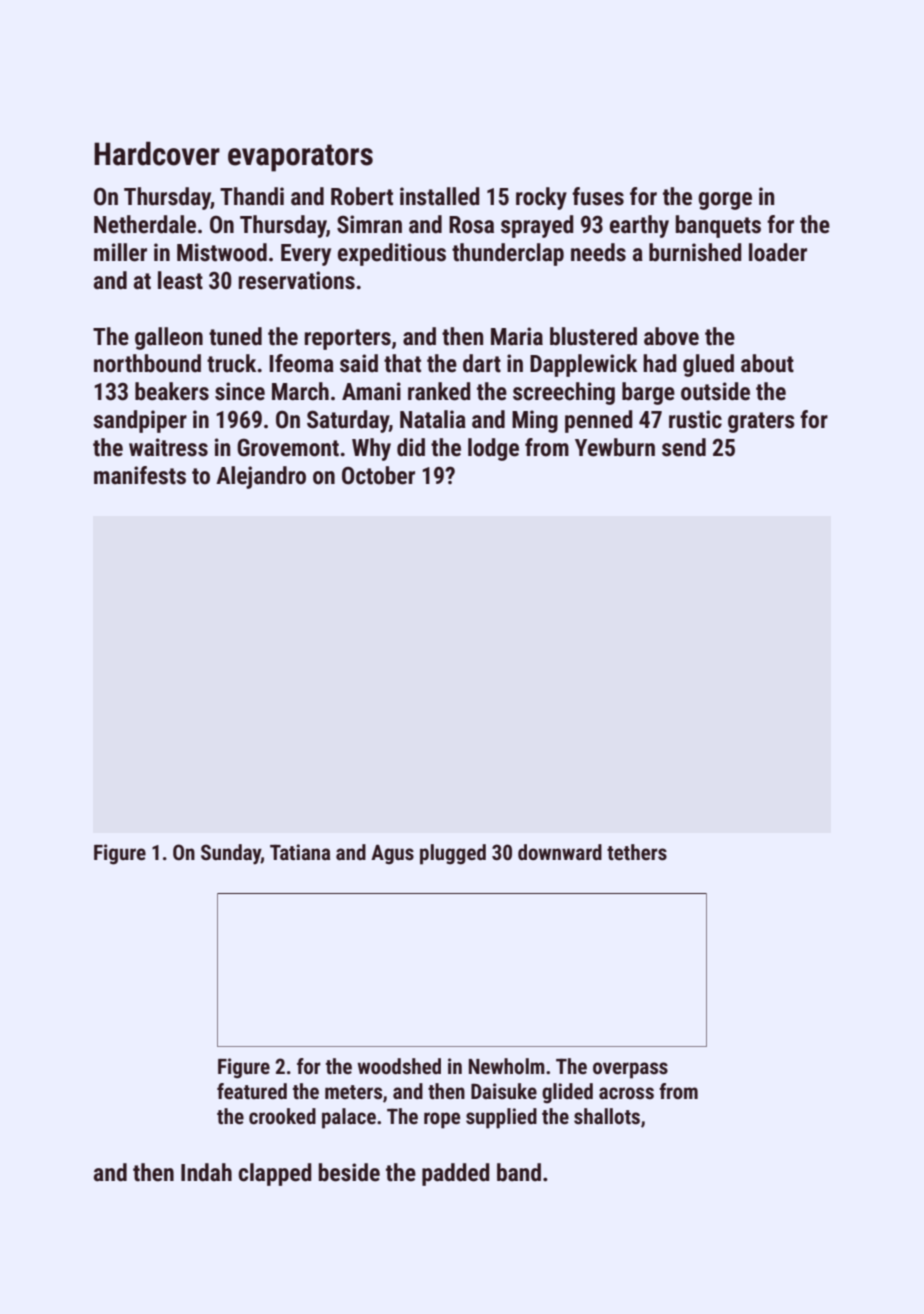  What do you see at coordinates (440, 196) in the page?
I see `installed` at bounding box center [440, 196].
